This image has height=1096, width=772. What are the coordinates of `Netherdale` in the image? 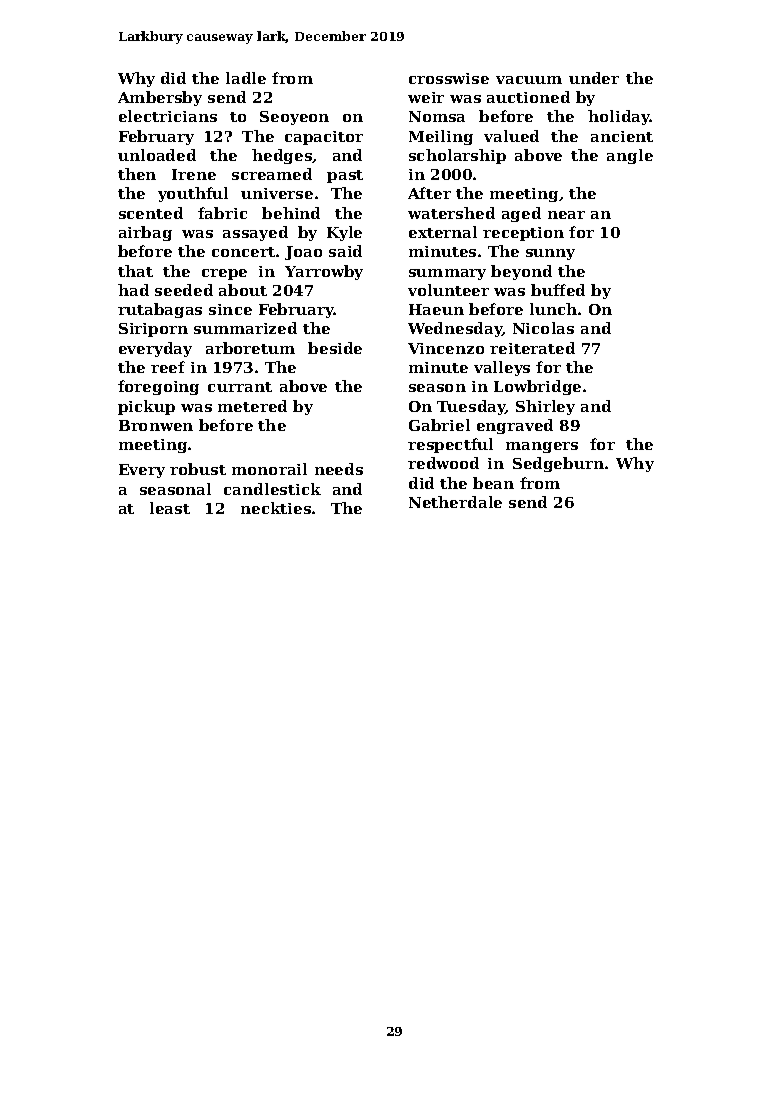 It's located at (455, 502).
